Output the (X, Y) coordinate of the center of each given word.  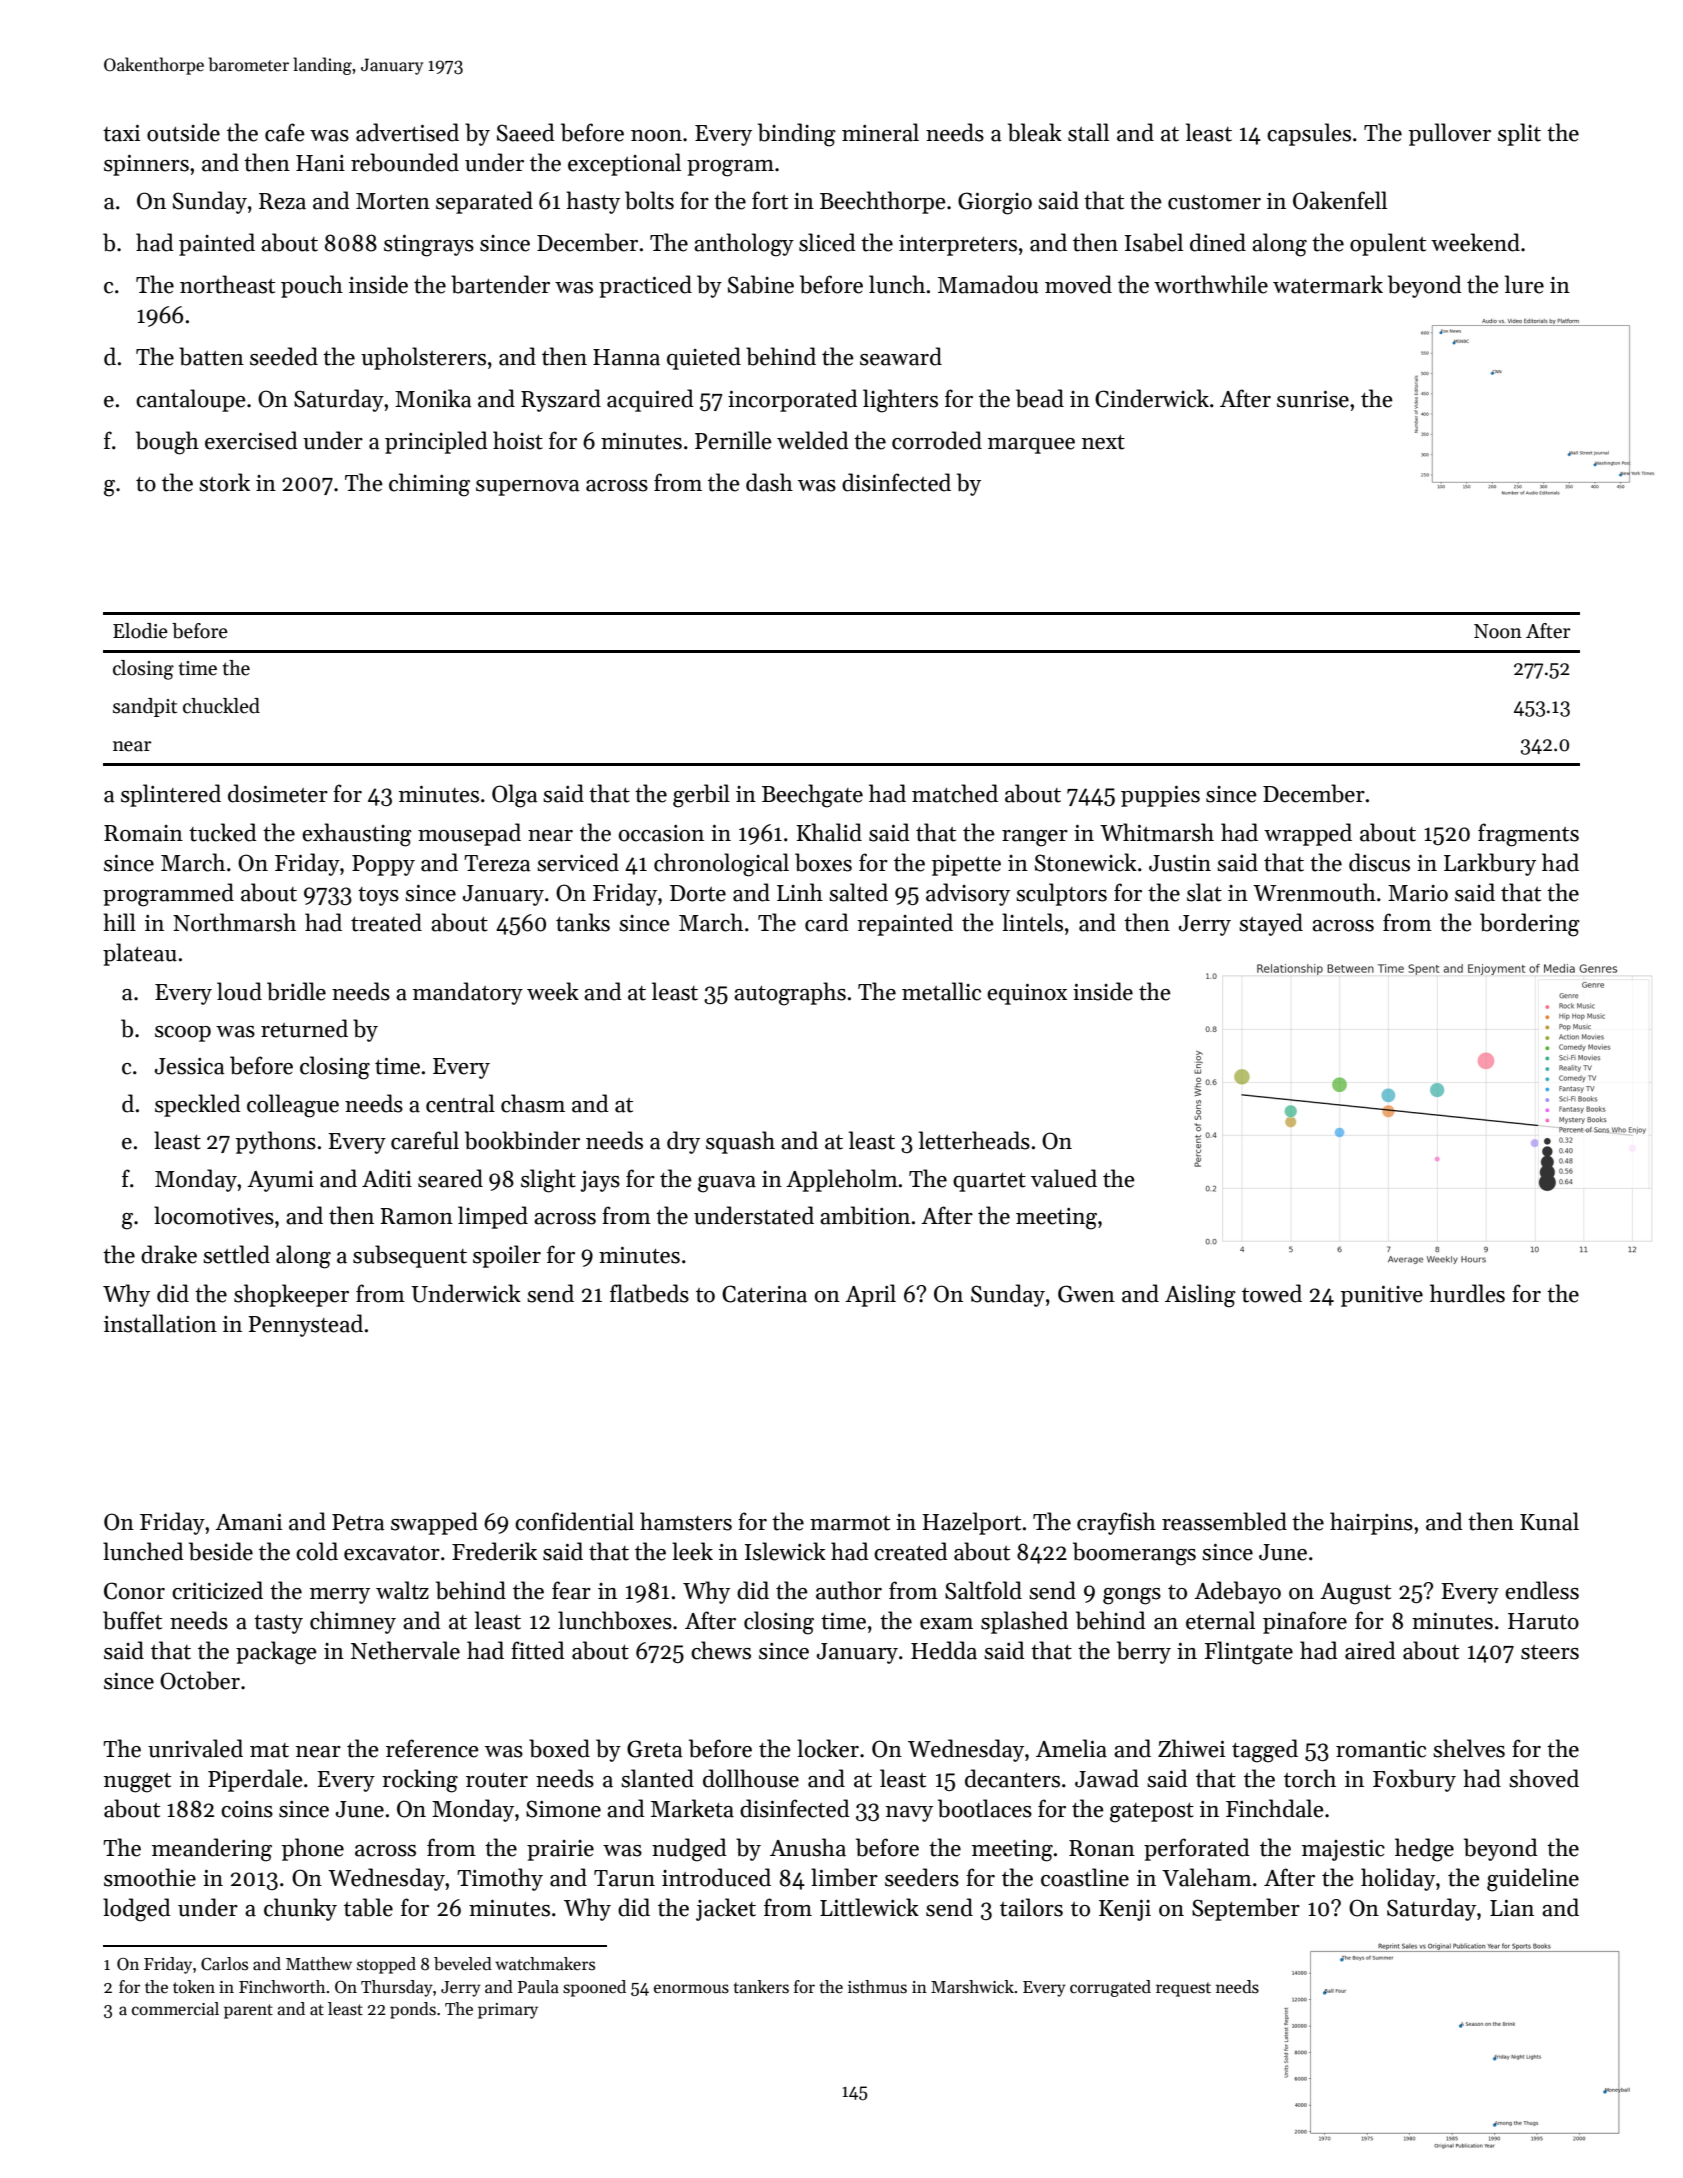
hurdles (1467, 1293)
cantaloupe (191, 400)
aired (1370, 1650)
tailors (1031, 1907)
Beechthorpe (883, 202)
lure (1524, 284)
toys (378, 896)
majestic (1343, 1850)
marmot (850, 1523)
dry (683, 1142)
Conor (134, 1591)
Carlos (224, 1964)
